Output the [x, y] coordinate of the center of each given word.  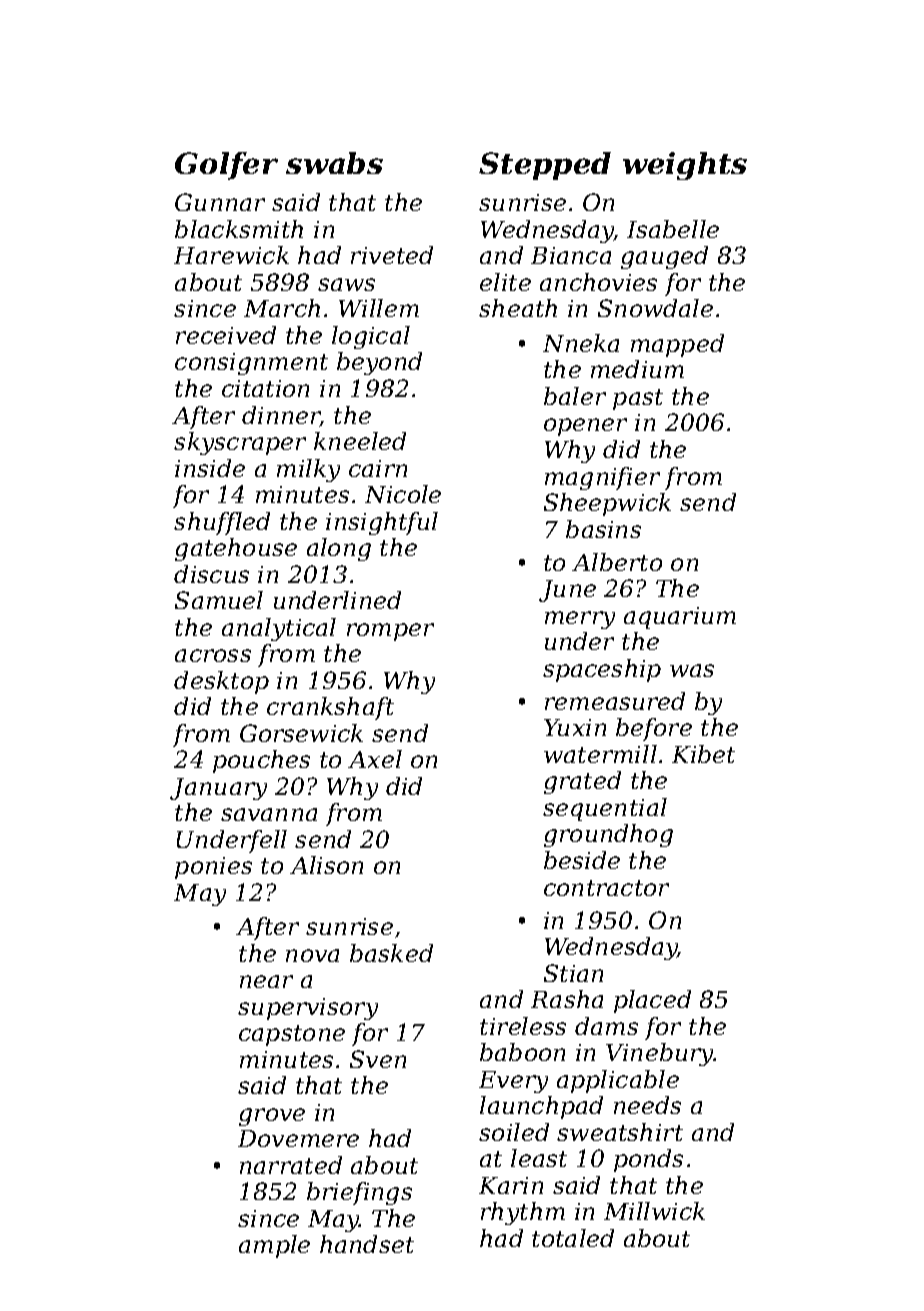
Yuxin [575, 727]
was [692, 670]
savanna [269, 814]
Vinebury [660, 1054]
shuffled [222, 523]
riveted [392, 255]
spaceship [602, 670]
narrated [291, 1165]
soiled [514, 1132]
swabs [334, 163]
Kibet [703, 754]
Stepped [545, 166]
